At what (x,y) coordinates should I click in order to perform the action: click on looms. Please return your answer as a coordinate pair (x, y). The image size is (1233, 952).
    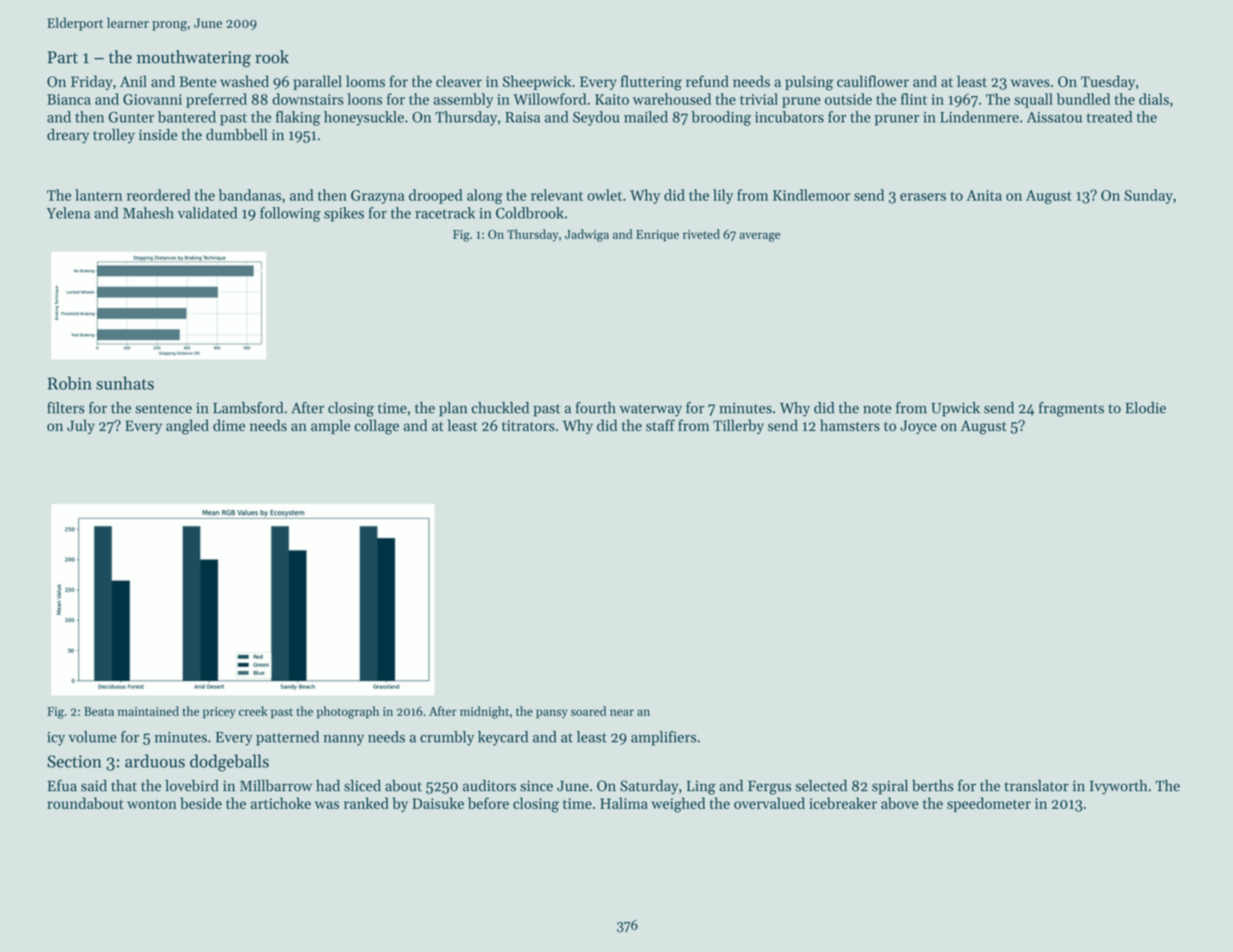
    Looking at the image, I should click on (365, 81).
